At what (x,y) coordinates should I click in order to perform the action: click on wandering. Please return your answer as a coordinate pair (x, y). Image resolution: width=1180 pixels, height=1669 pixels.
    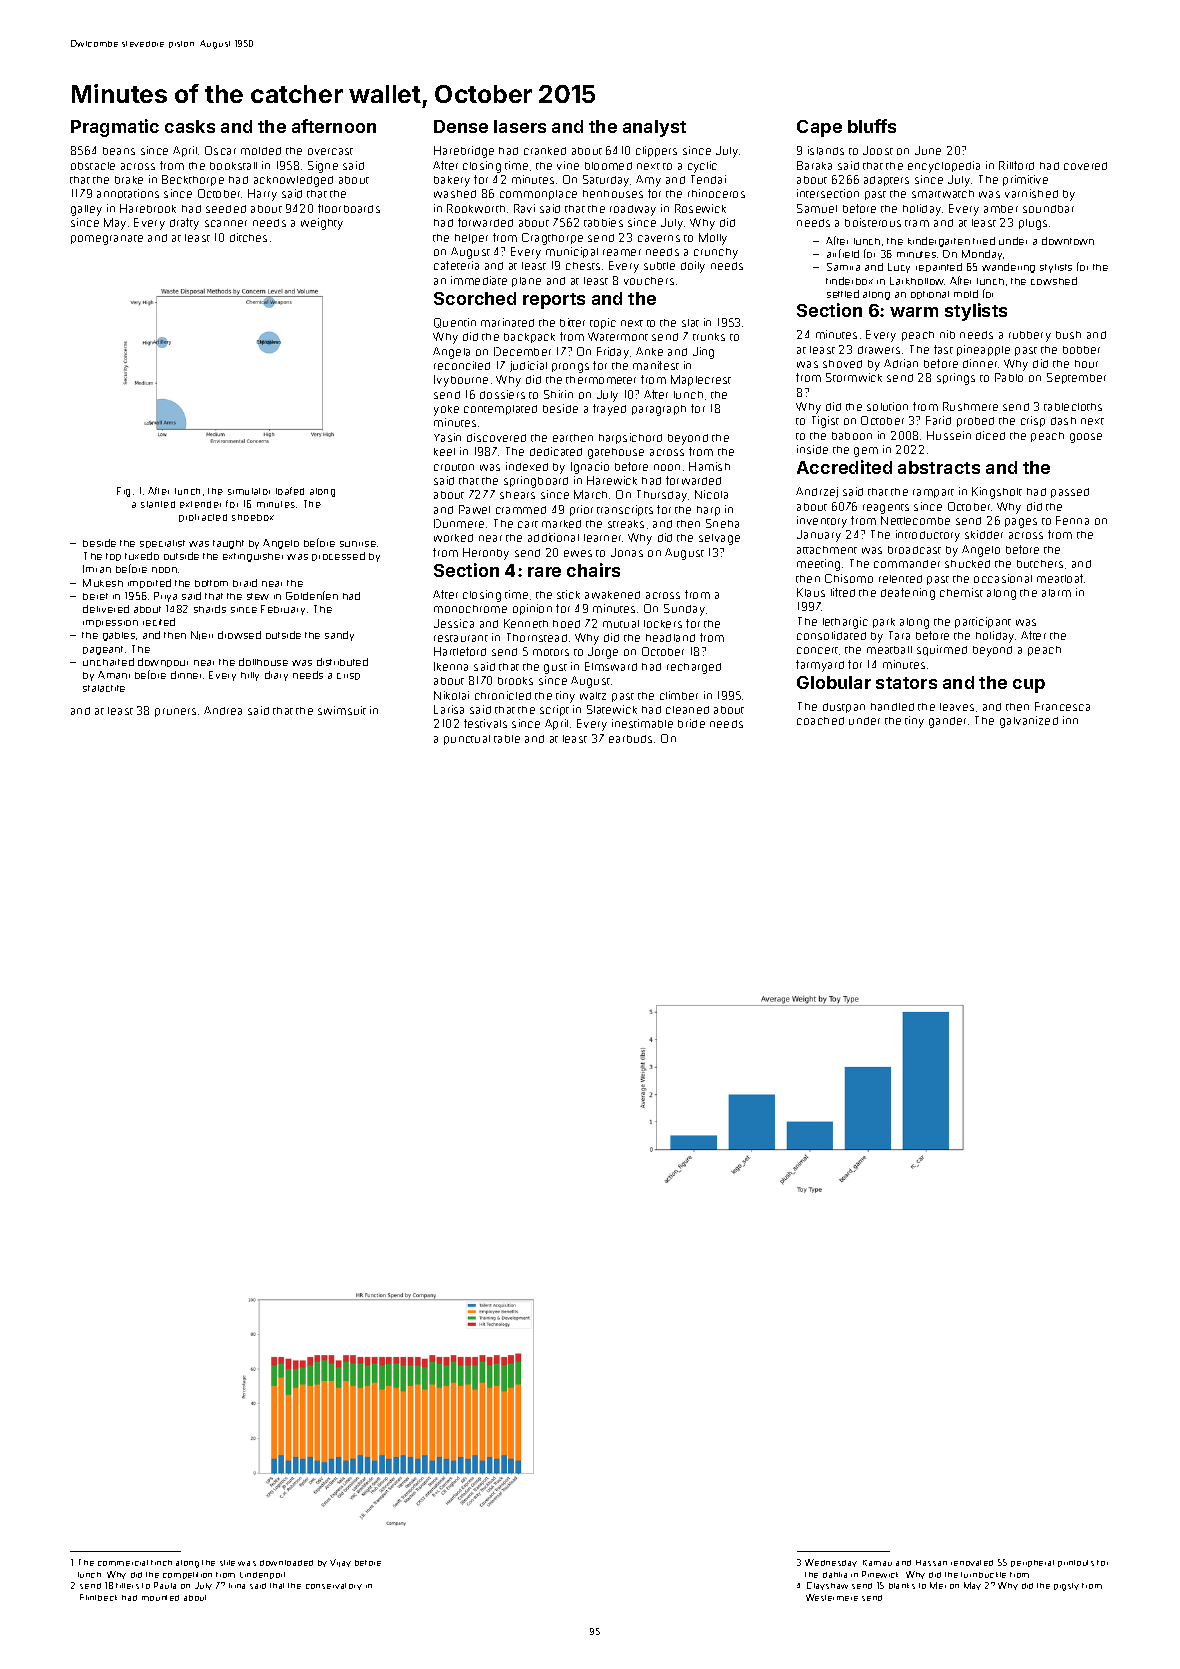
    Looking at the image, I should click on (1008, 268).
